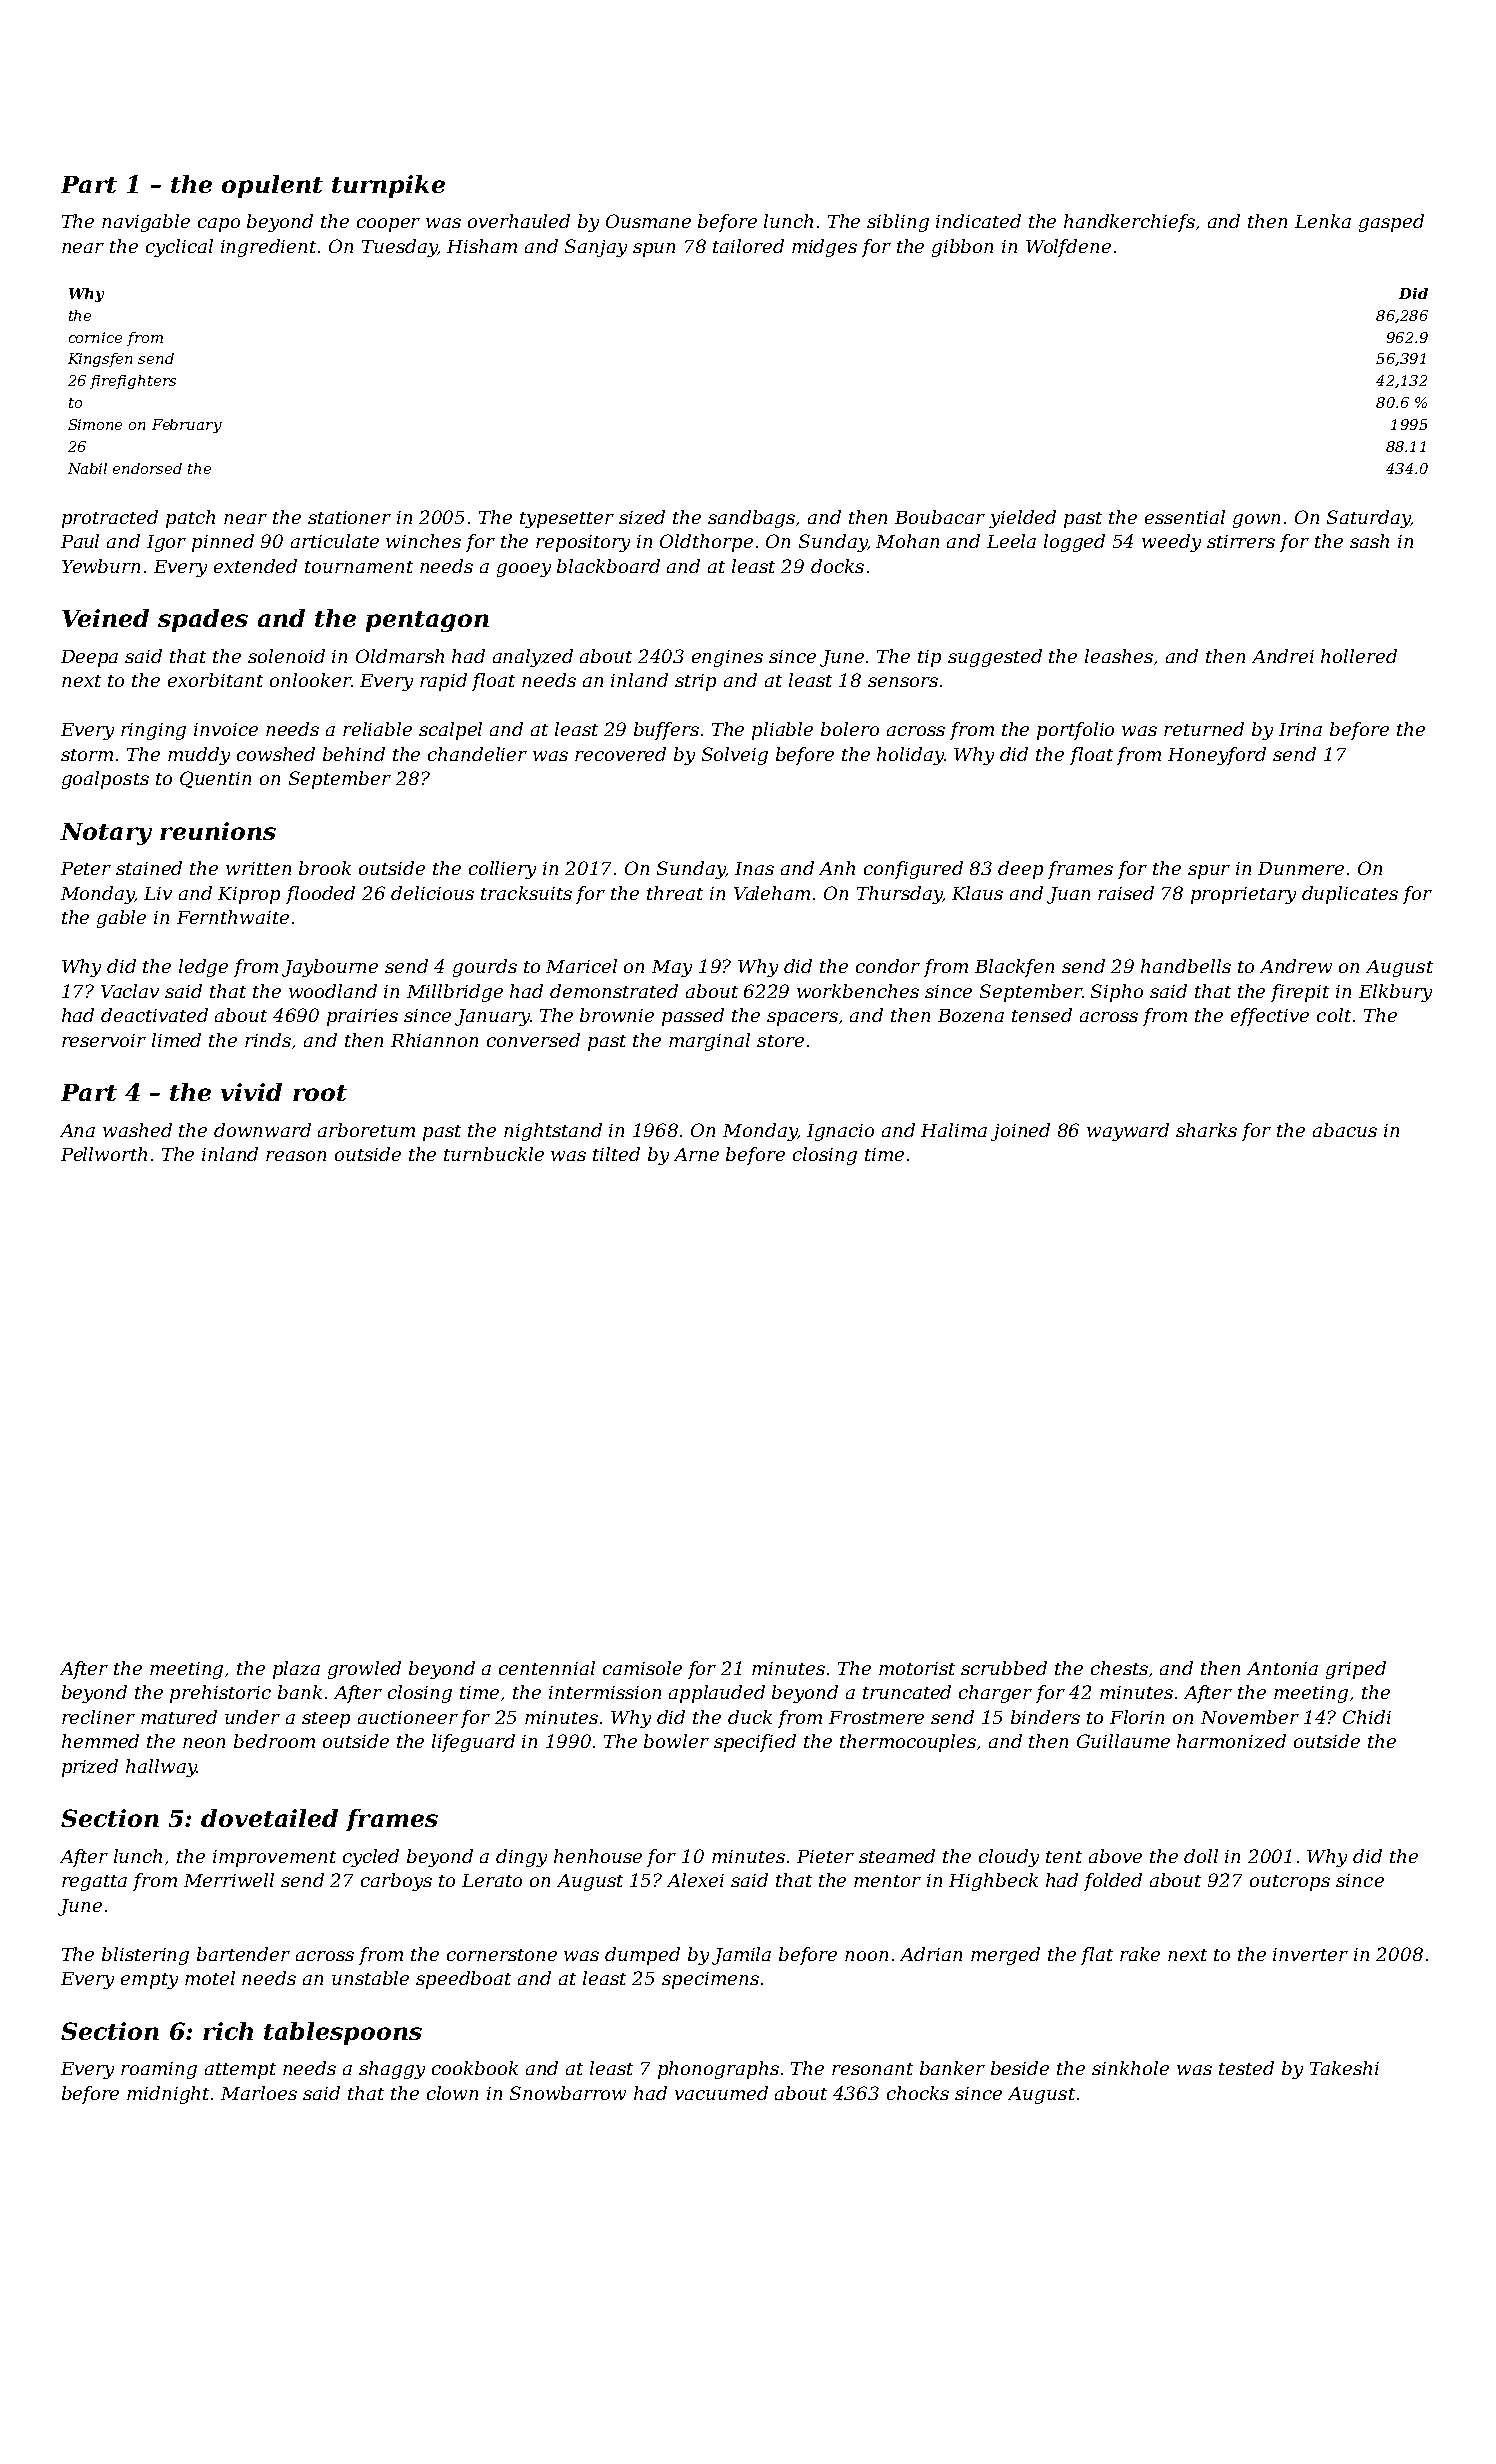 Image resolution: width=1496 pixels, height=2464 pixels. Describe the element at coordinates (219, 225) in the screenshot. I see `capo` at that location.
